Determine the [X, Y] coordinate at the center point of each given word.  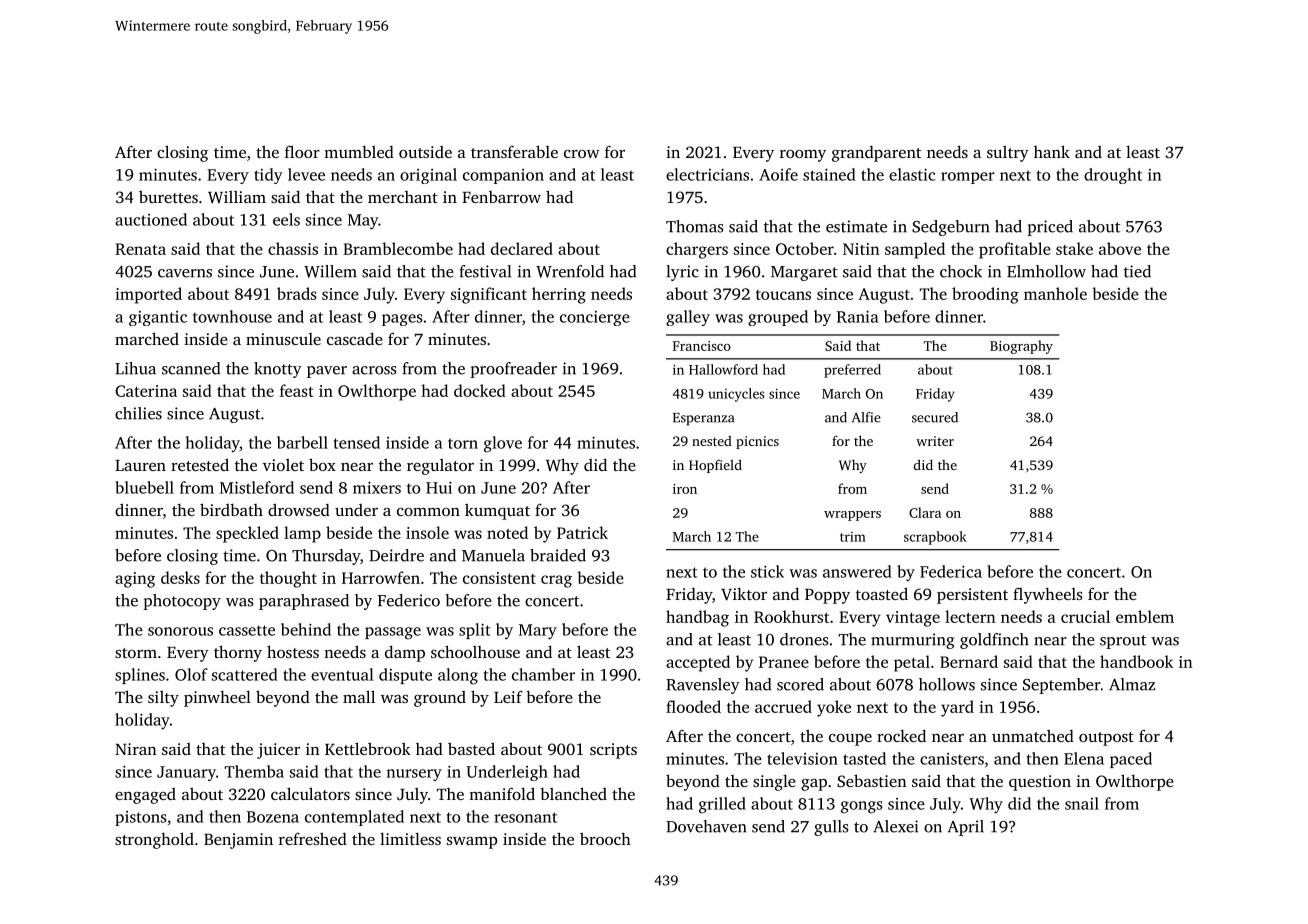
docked [480, 390]
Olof [191, 674]
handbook [1136, 661]
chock [961, 271]
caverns [185, 273]
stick [767, 571]
